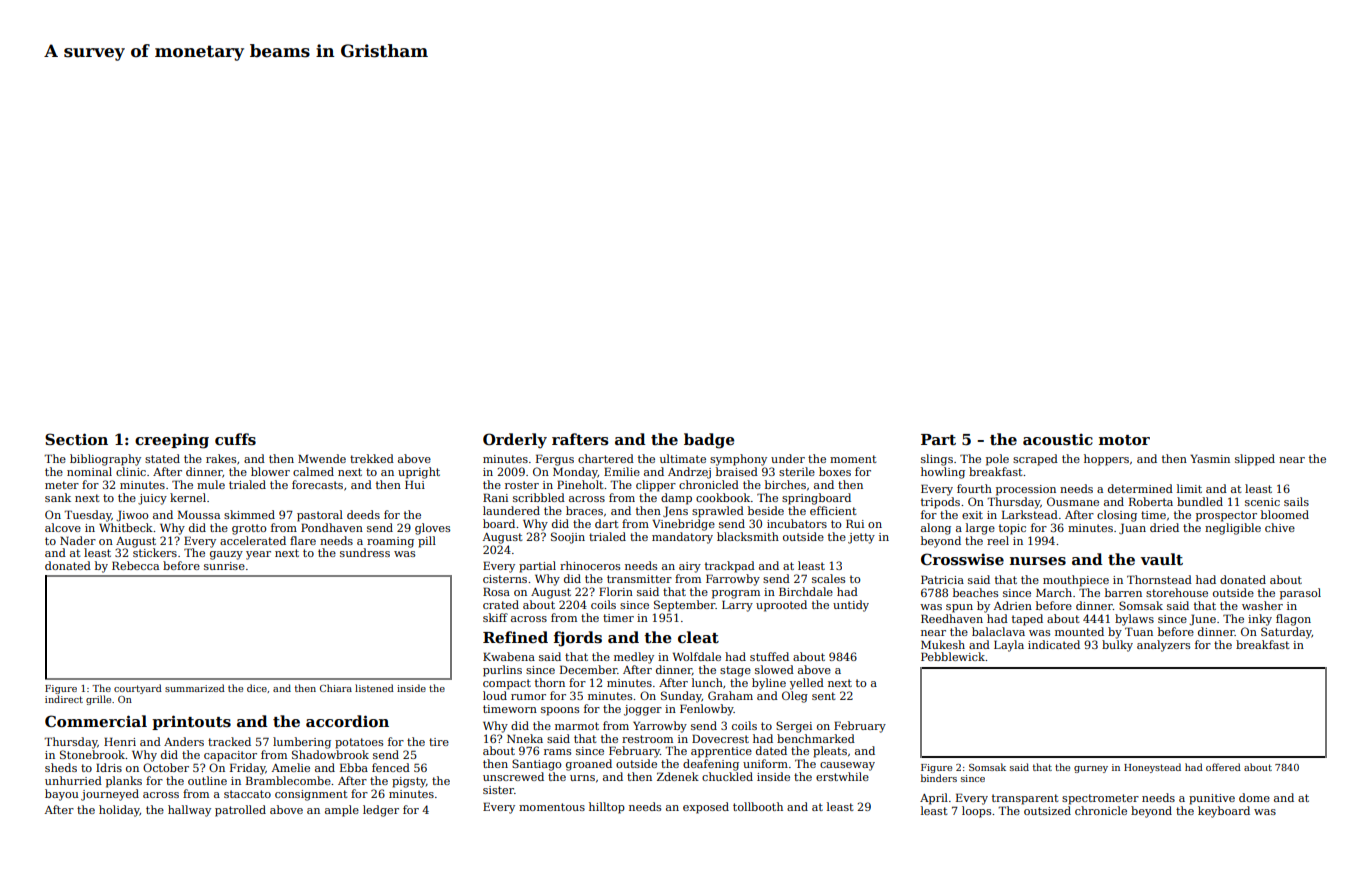  I want to click on listened, so click(374, 688).
